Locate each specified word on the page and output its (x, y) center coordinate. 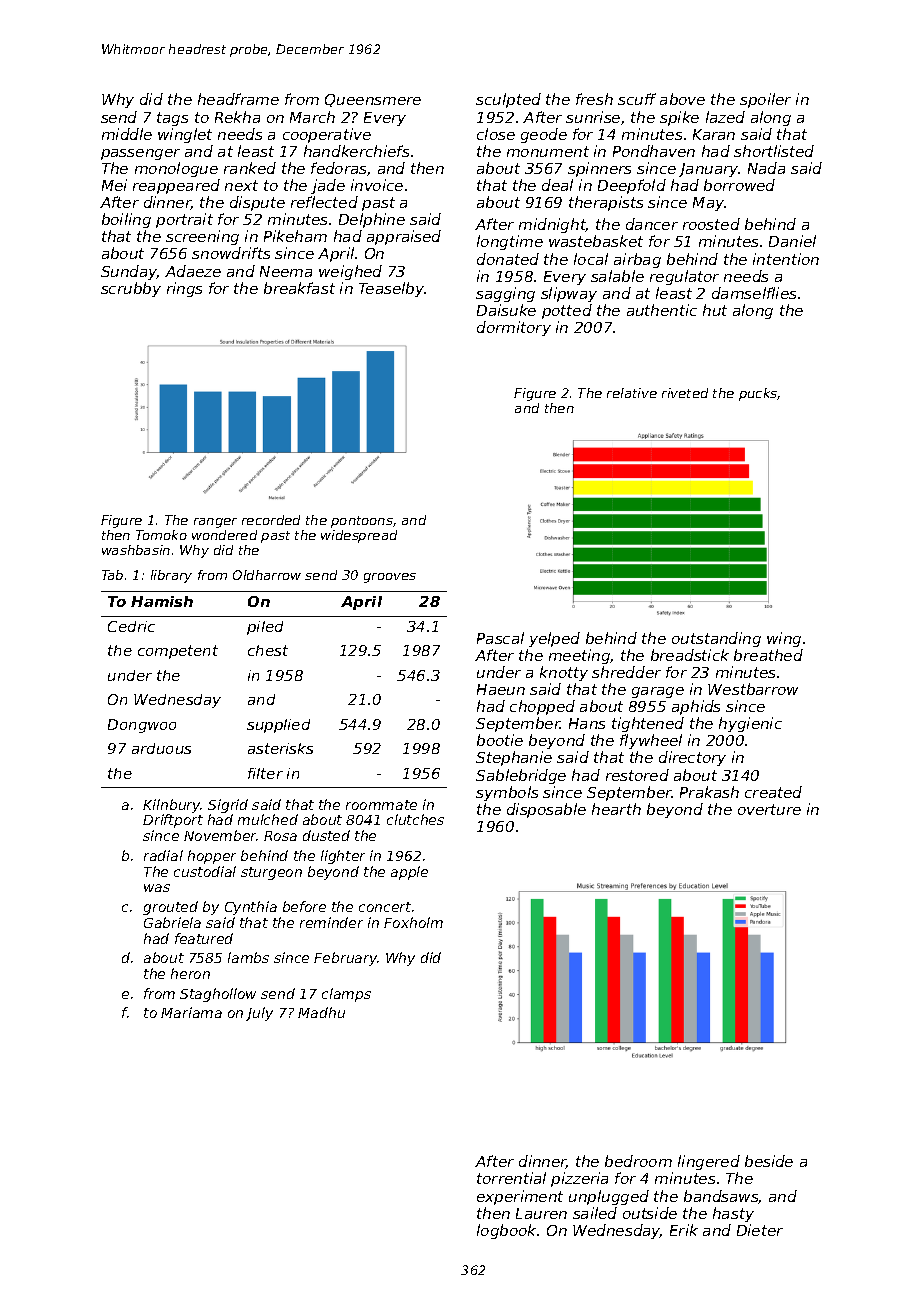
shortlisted (774, 151)
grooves (390, 578)
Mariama (191, 1012)
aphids (696, 707)
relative (632, 393)
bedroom (638, 1161)
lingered (709, 1162)
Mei (114, 185)
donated (508, 259)
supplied (278, 726)
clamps (346, 995)
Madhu (321, 1012)
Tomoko (161, 535)
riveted (685, 393)
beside (769, 1161)
